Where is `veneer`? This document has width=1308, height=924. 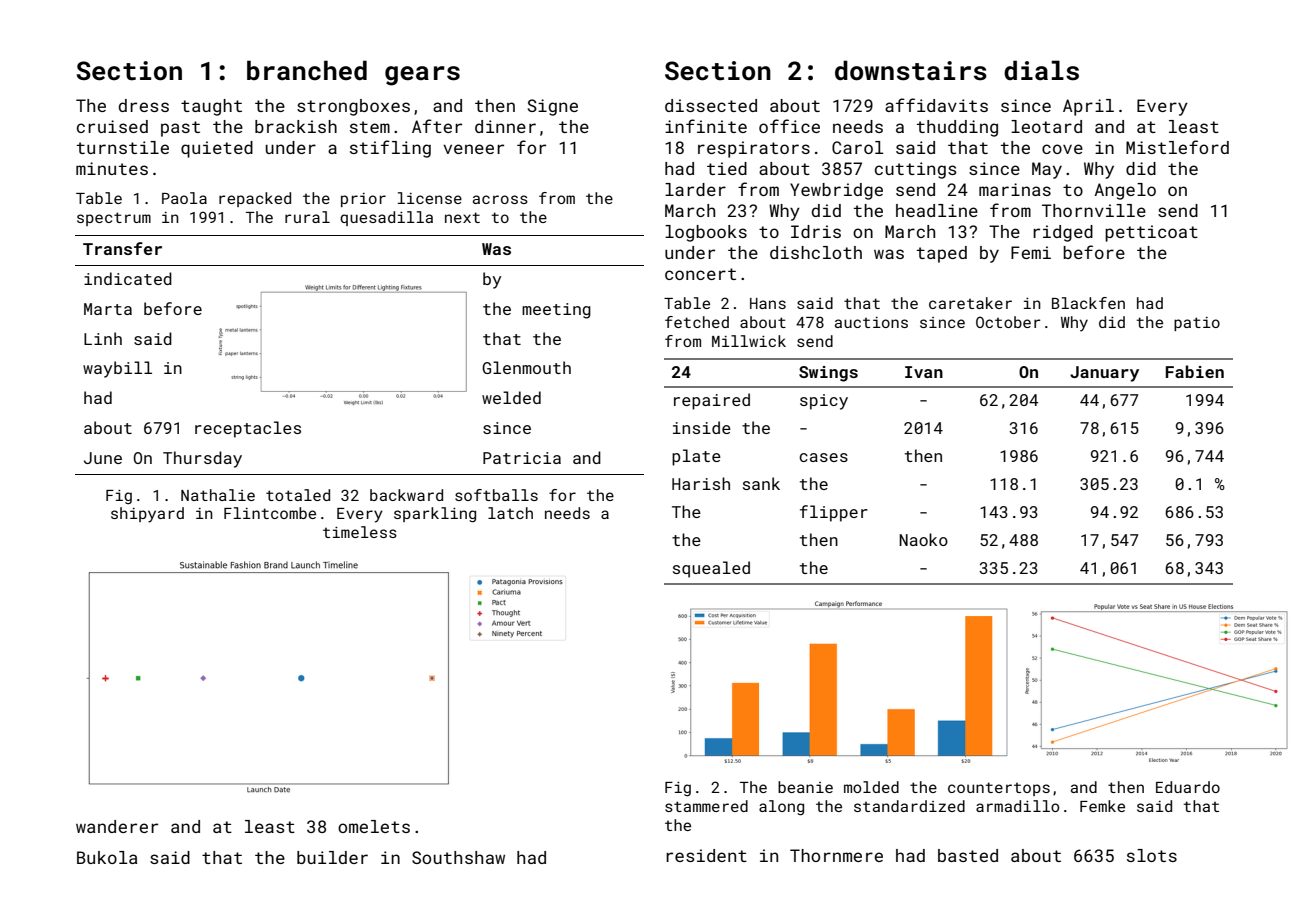
veneer is located at coordinates (473, 149).
